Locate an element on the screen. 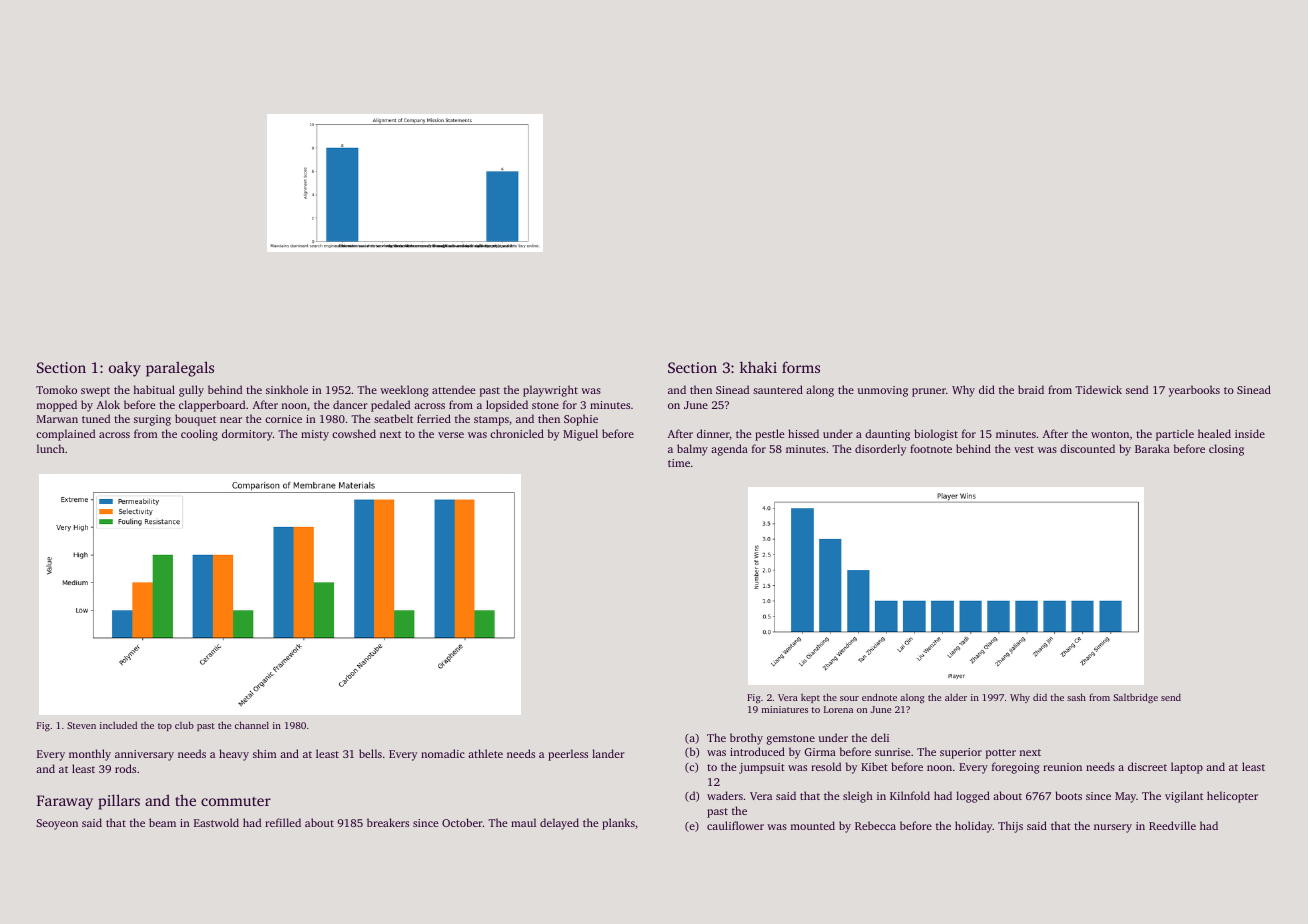 This screenshot has width=1308, height=924. forms is located at coordinates (801, 367).
